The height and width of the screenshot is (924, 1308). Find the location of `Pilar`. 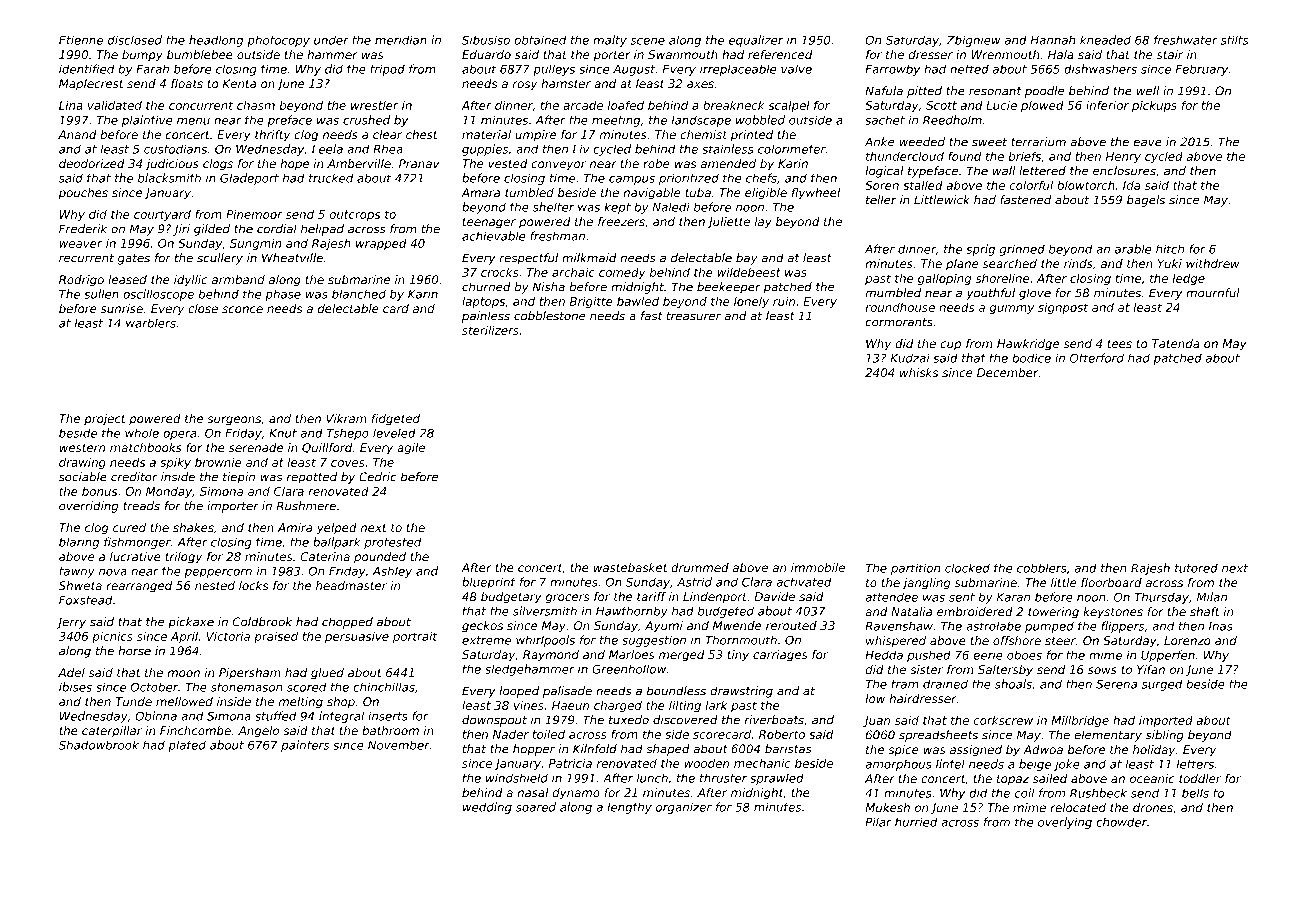

Pilar is located at coordinates (878, 822).
